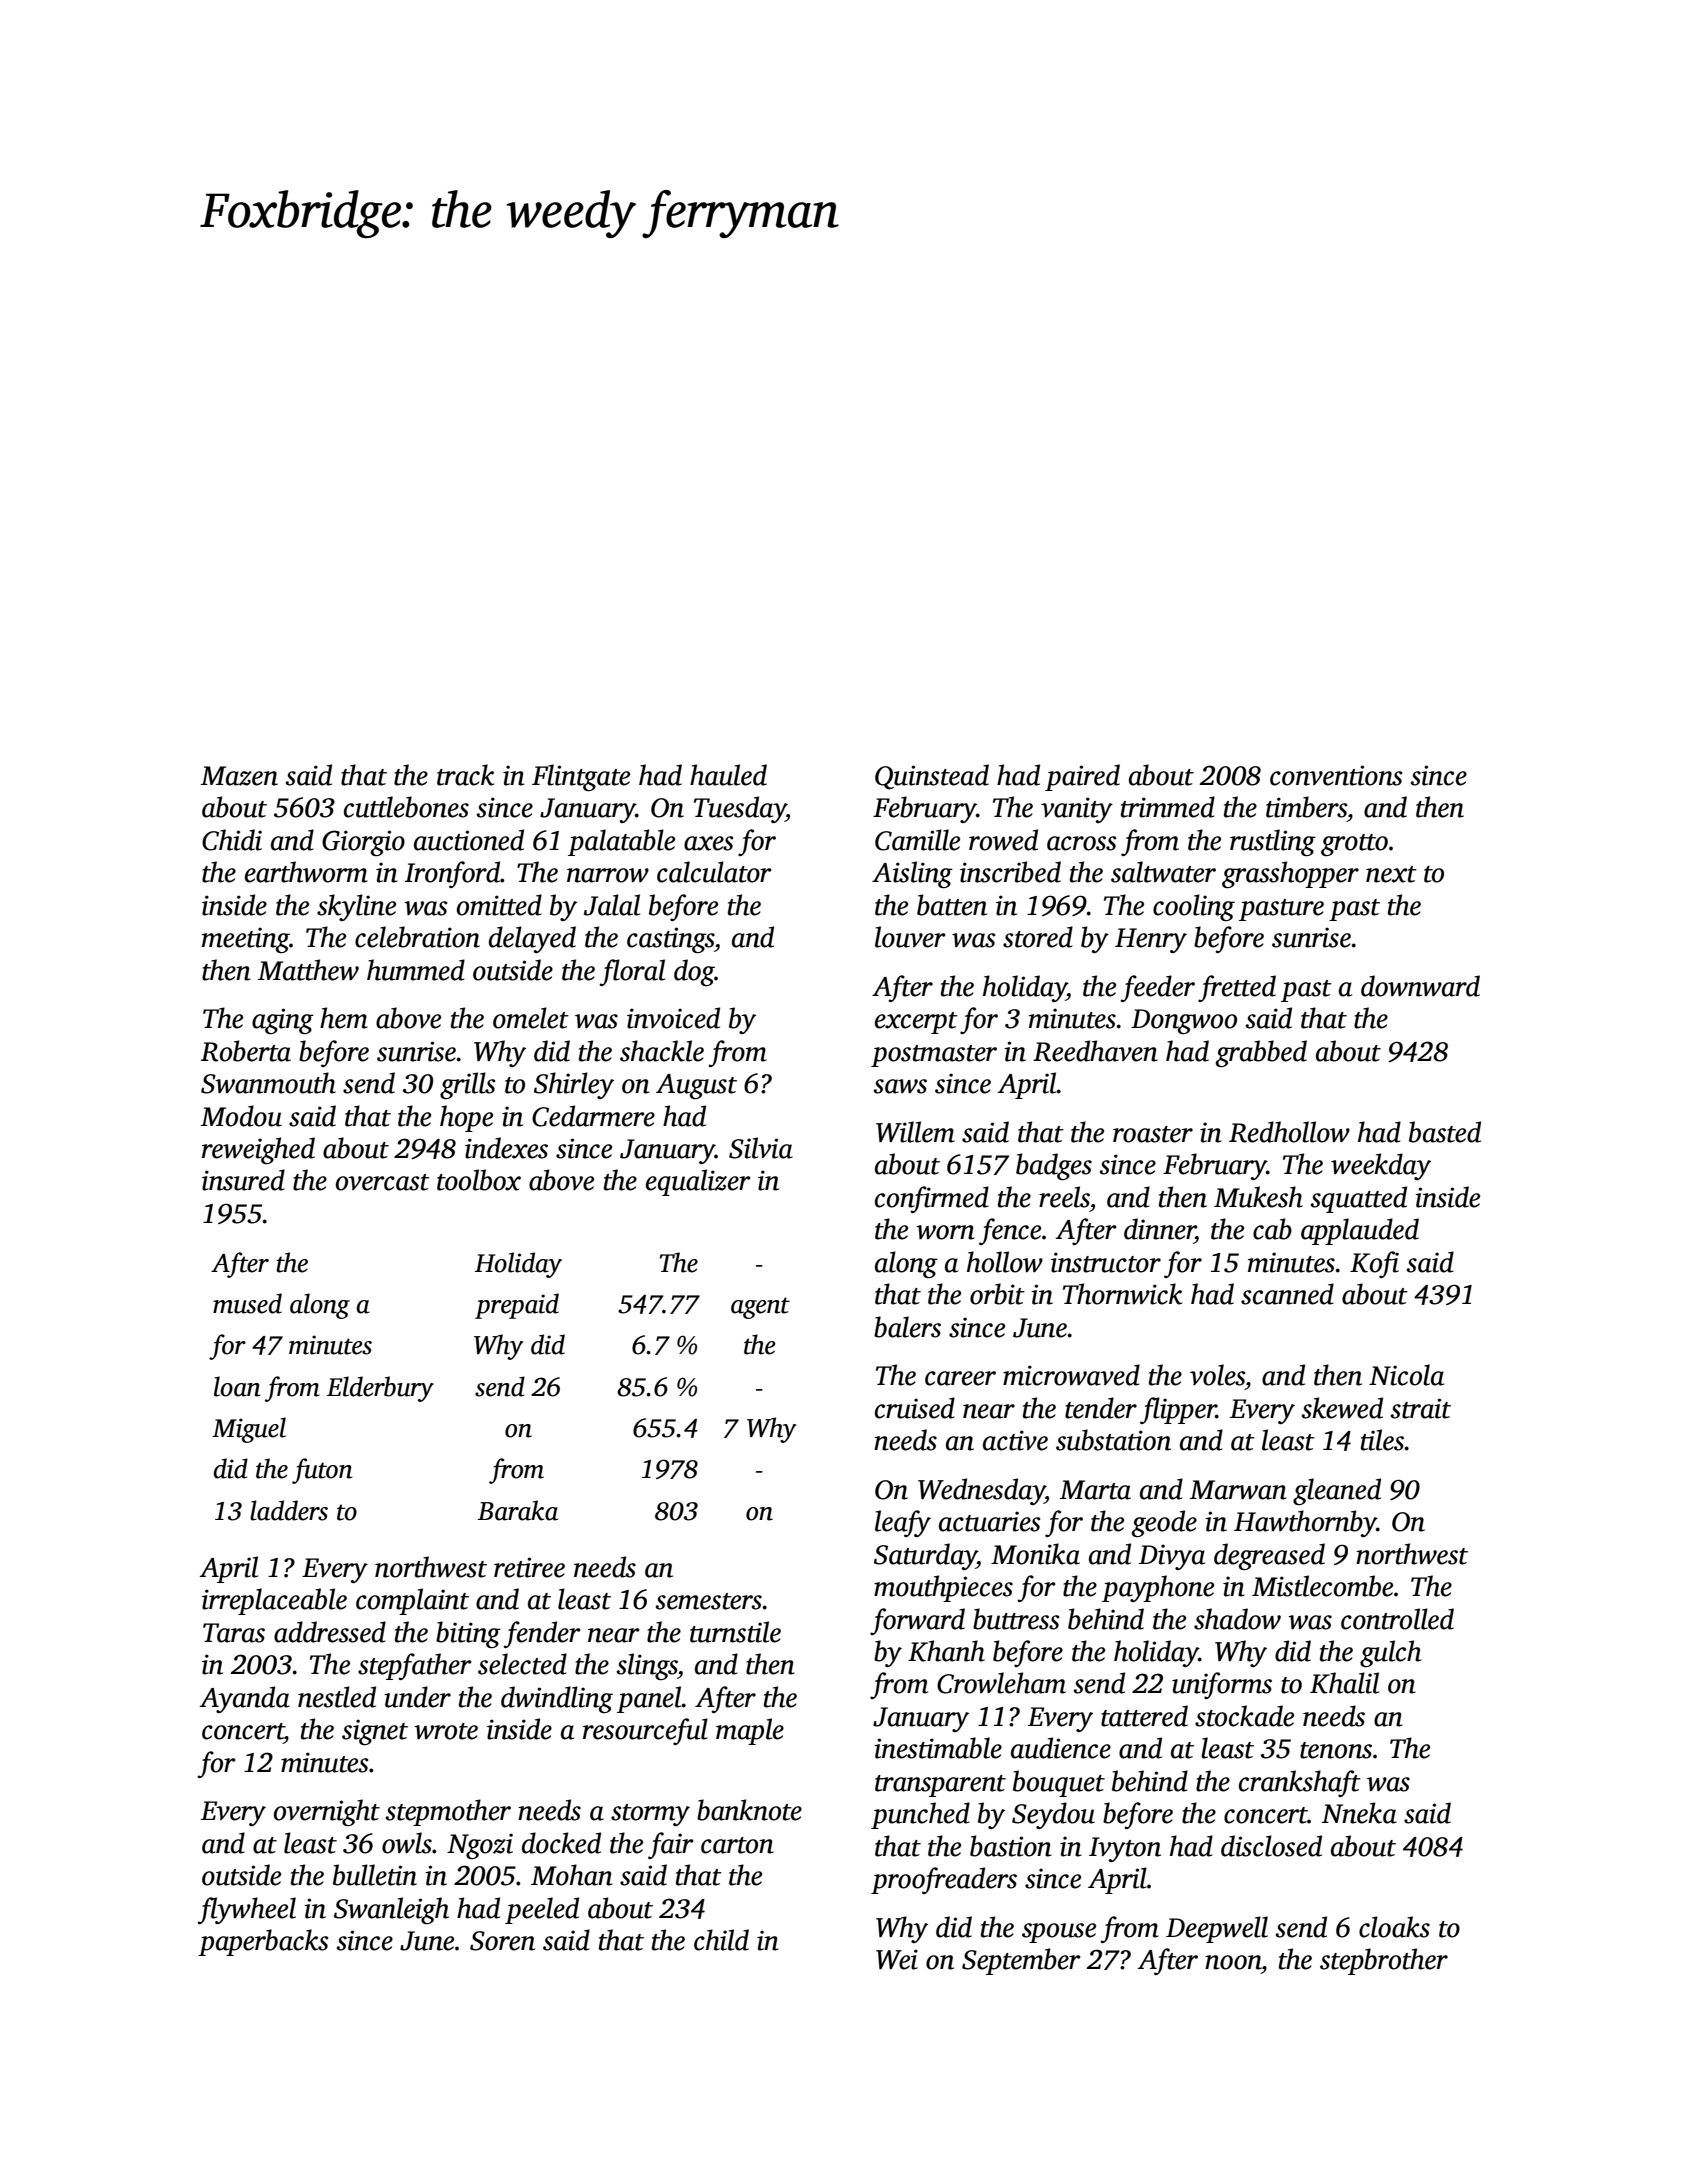  What do you see at coordinates (1287, 1294) in the screenshot?
I see `scanned` at bounding box center [1287, 1294].
